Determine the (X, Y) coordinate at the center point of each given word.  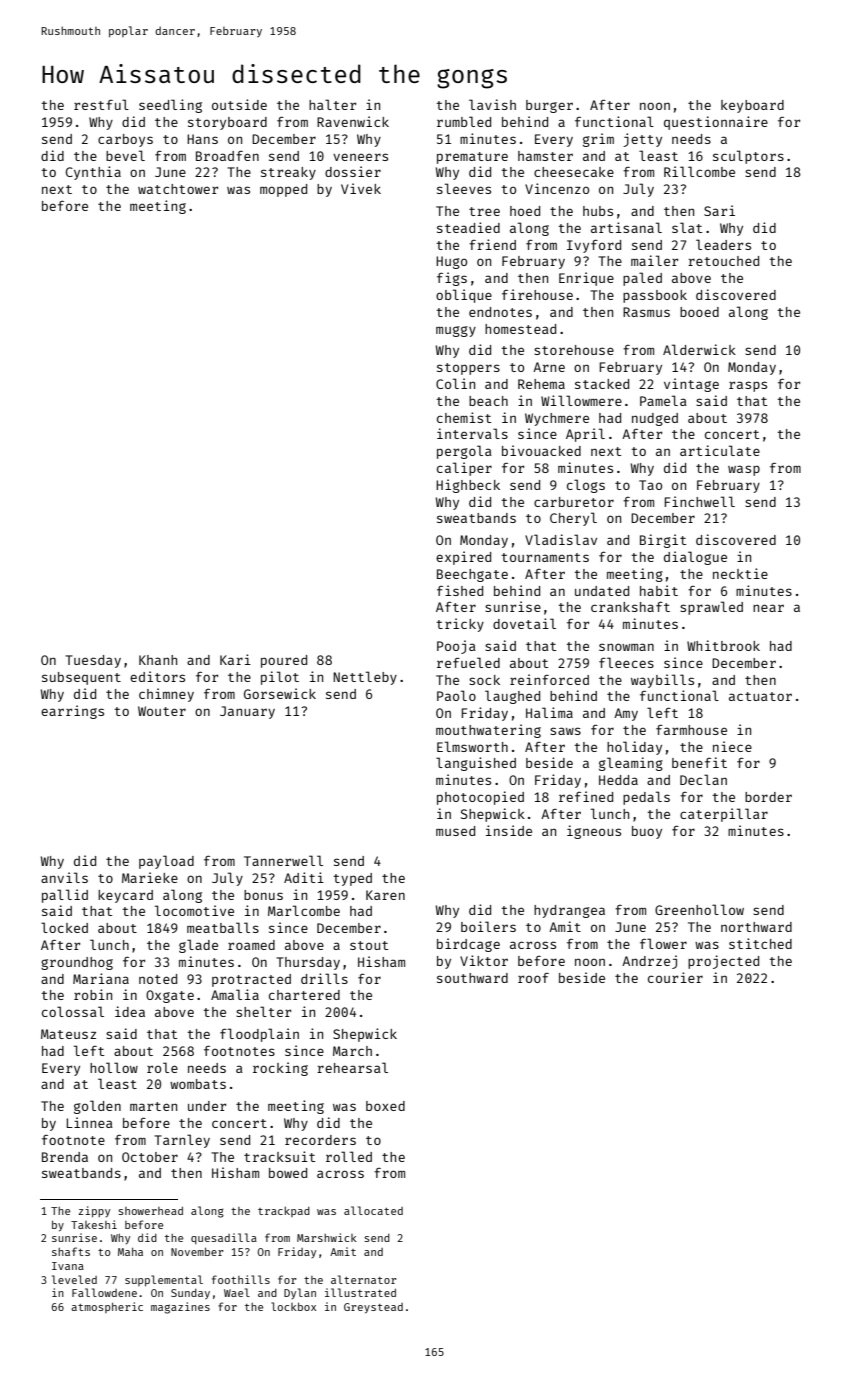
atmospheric (107, 1307)
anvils (64, 877)
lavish (492, 104)
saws (565, 731)
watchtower (178, 189)
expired (463, 558)
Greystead (373, 1308)
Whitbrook (723, 645)
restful (101, 104)
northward (756, 927)
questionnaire (716, 123)
